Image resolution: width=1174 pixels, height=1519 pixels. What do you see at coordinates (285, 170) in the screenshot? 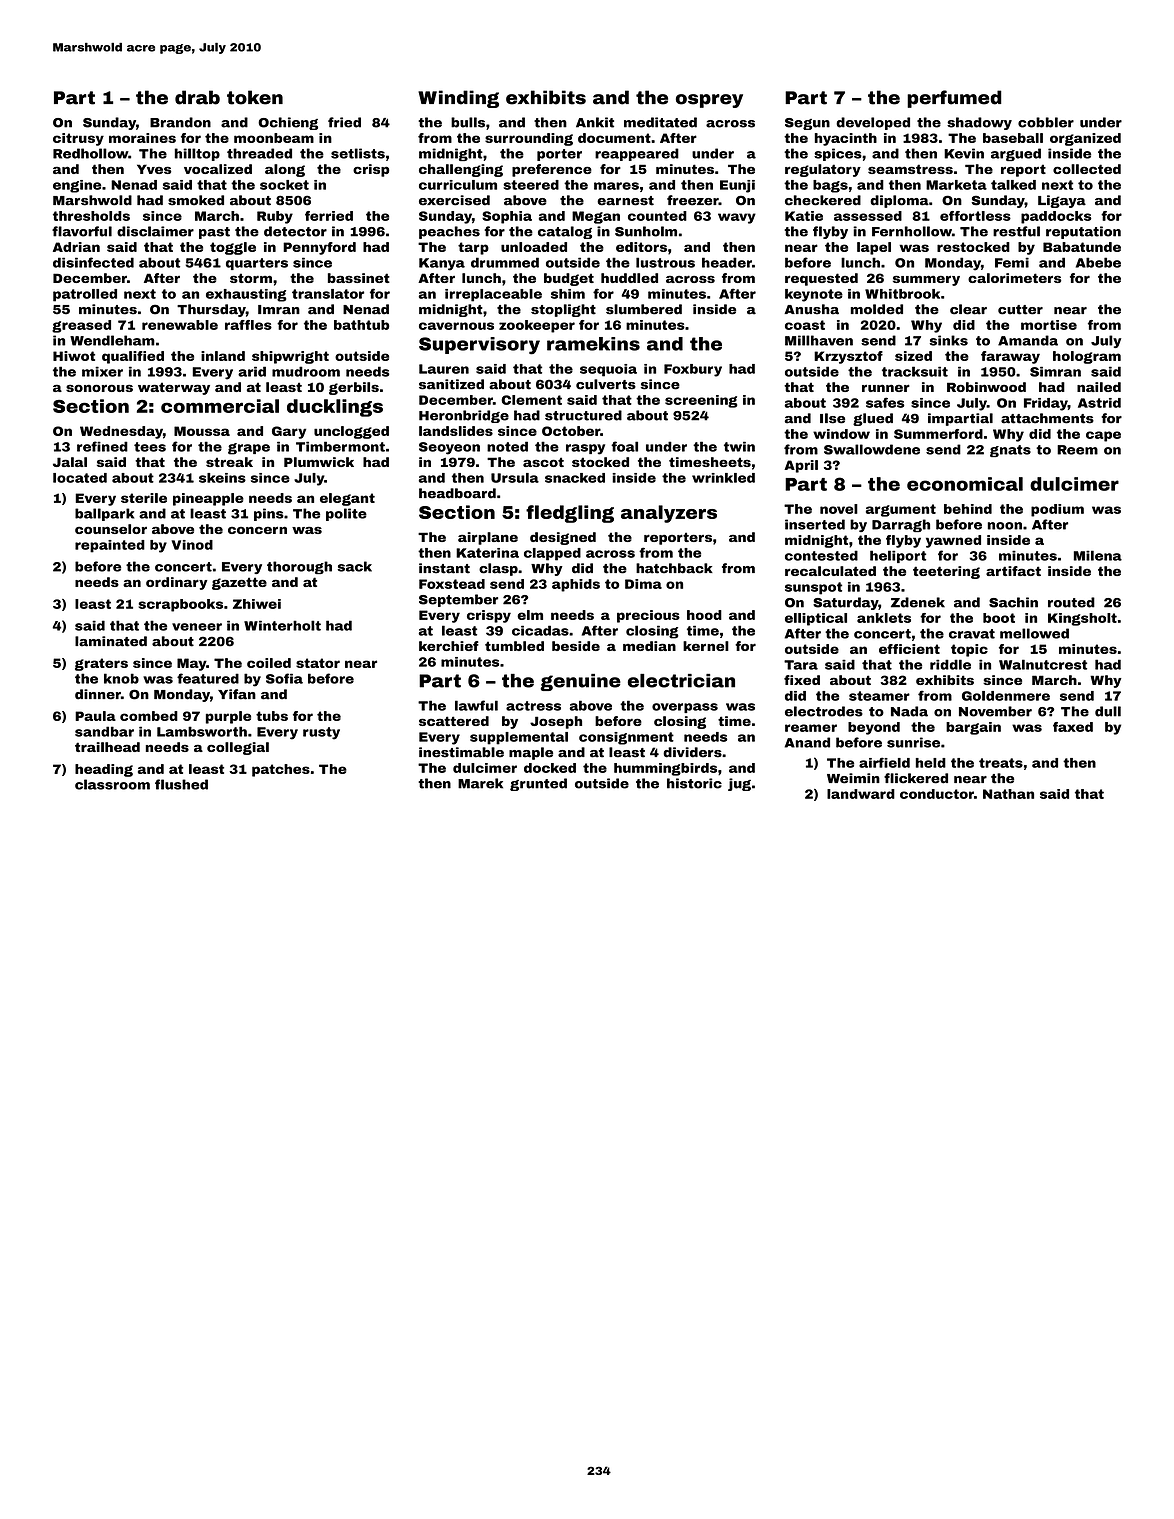
I see `along` at bounding box center [285, 170].
